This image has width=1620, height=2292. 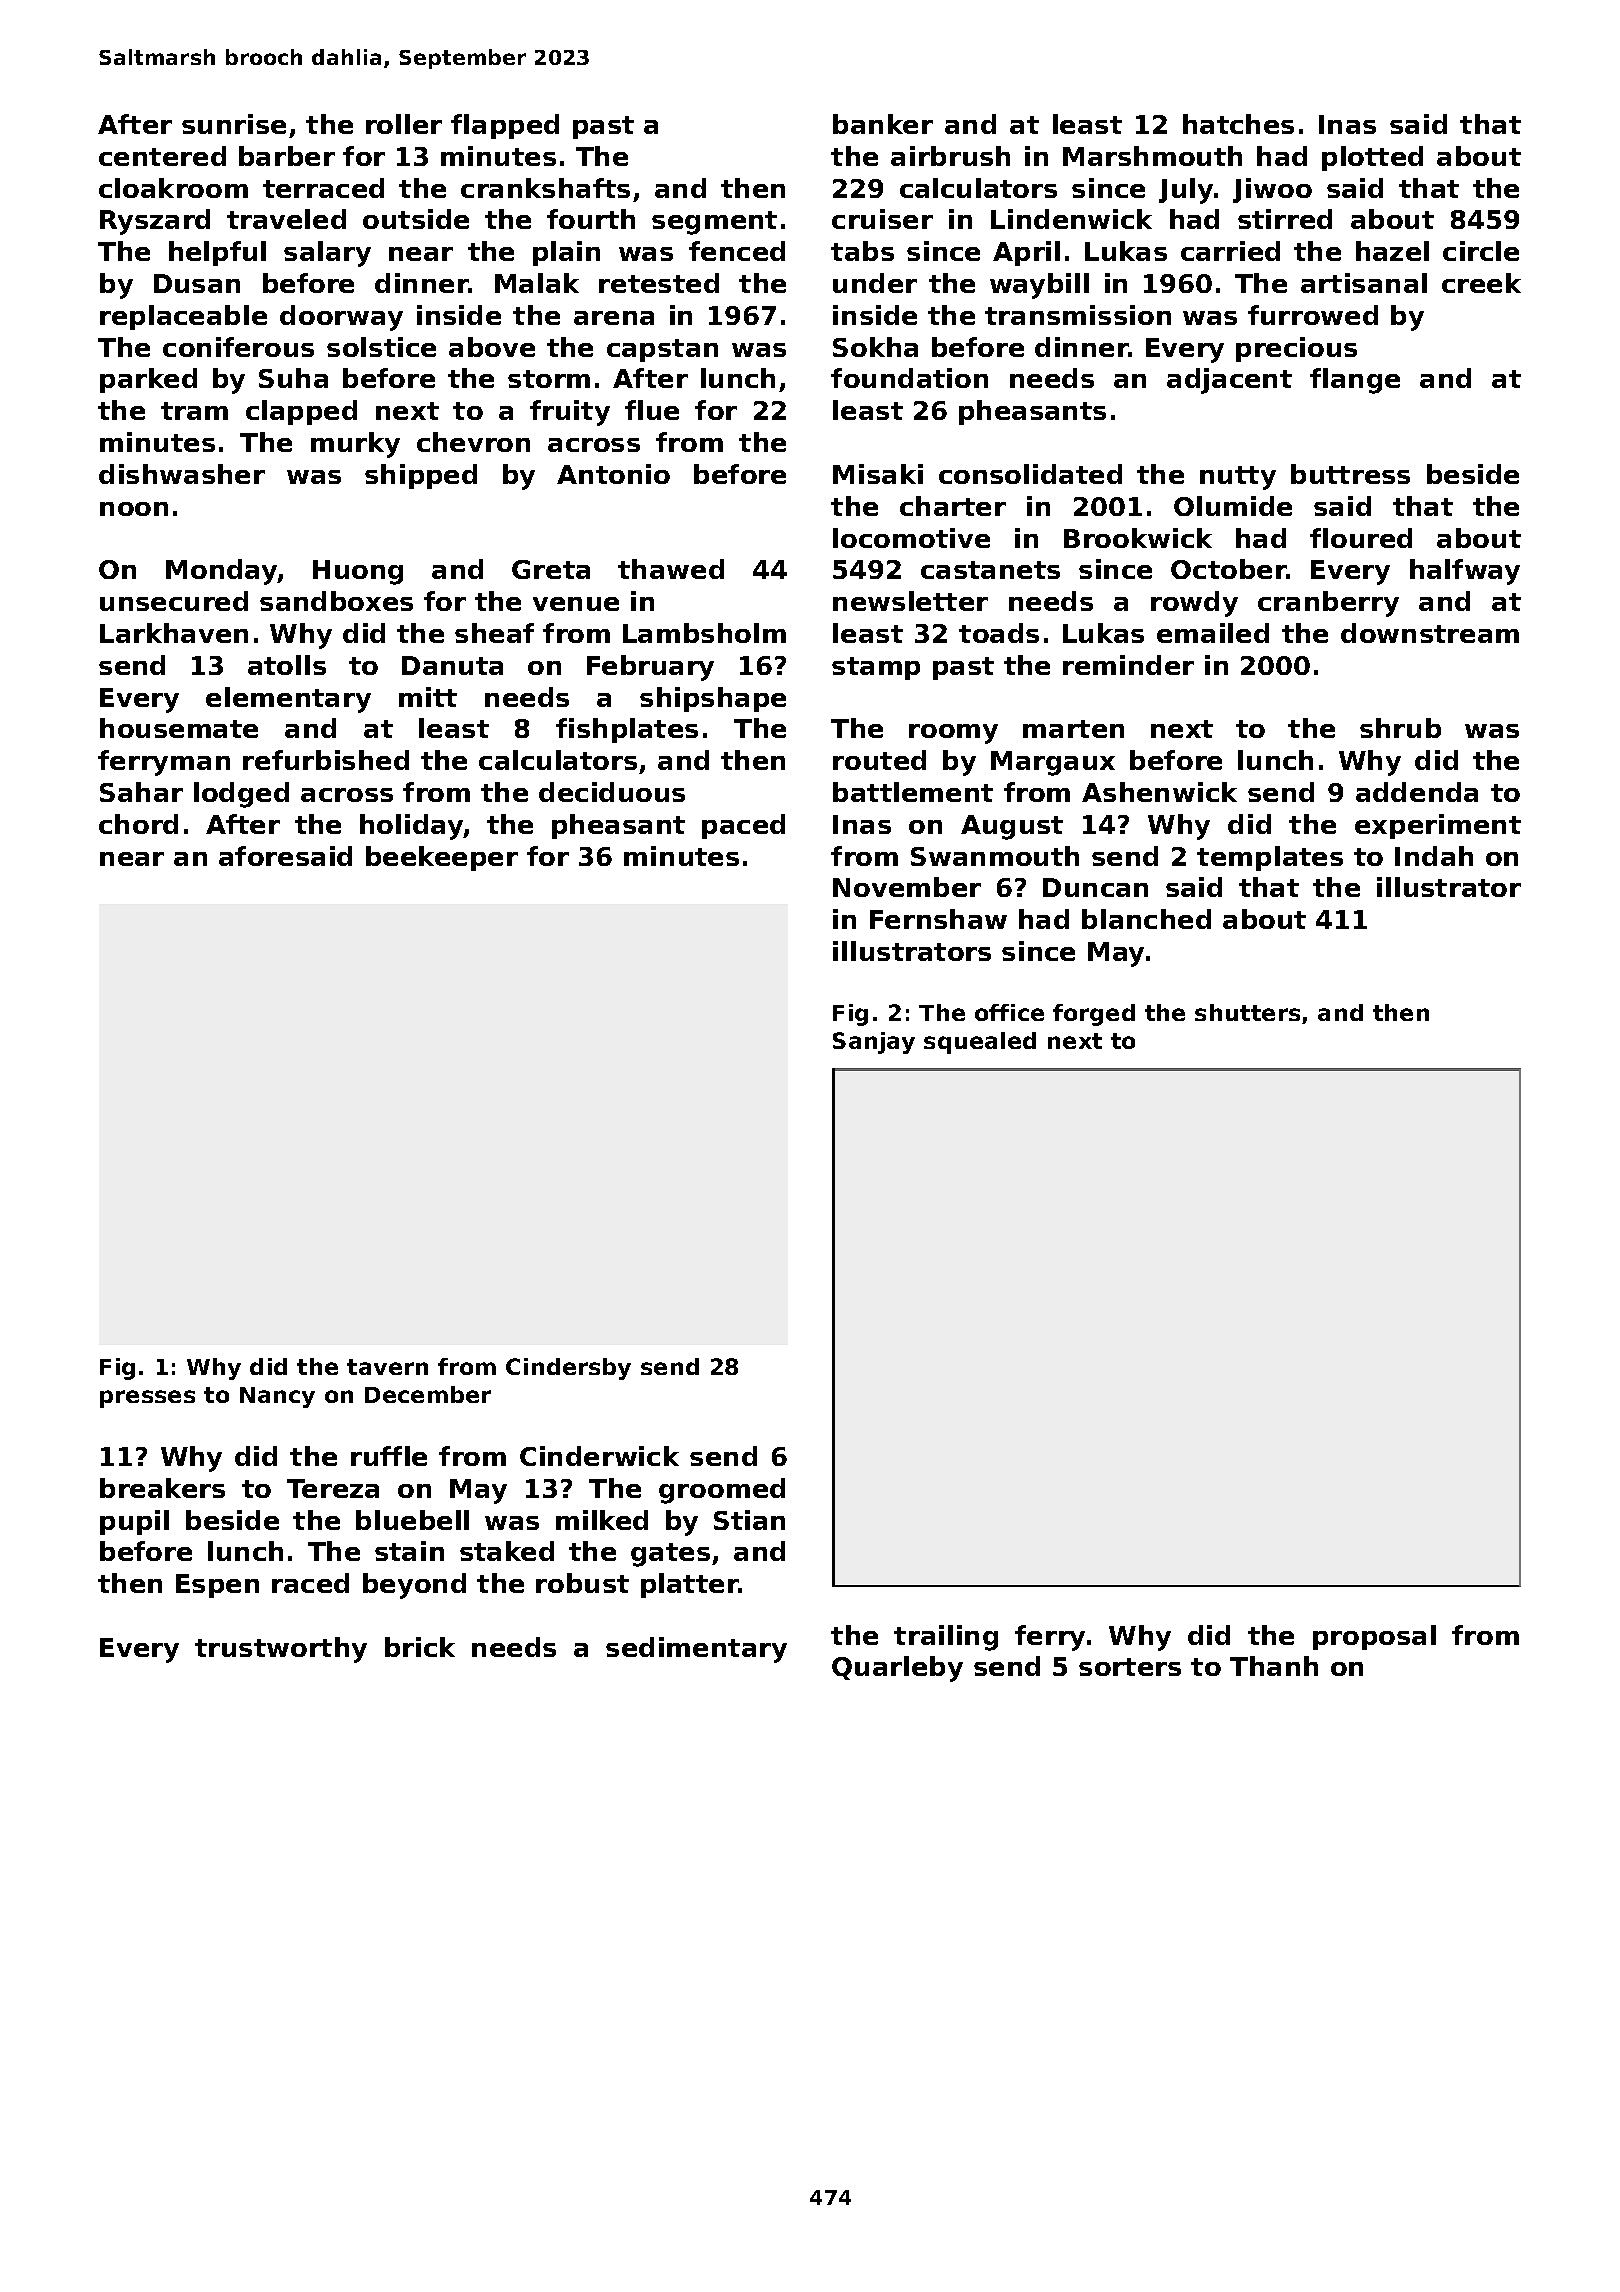 I want to click on Sokha, so click(x=875, y=347).
